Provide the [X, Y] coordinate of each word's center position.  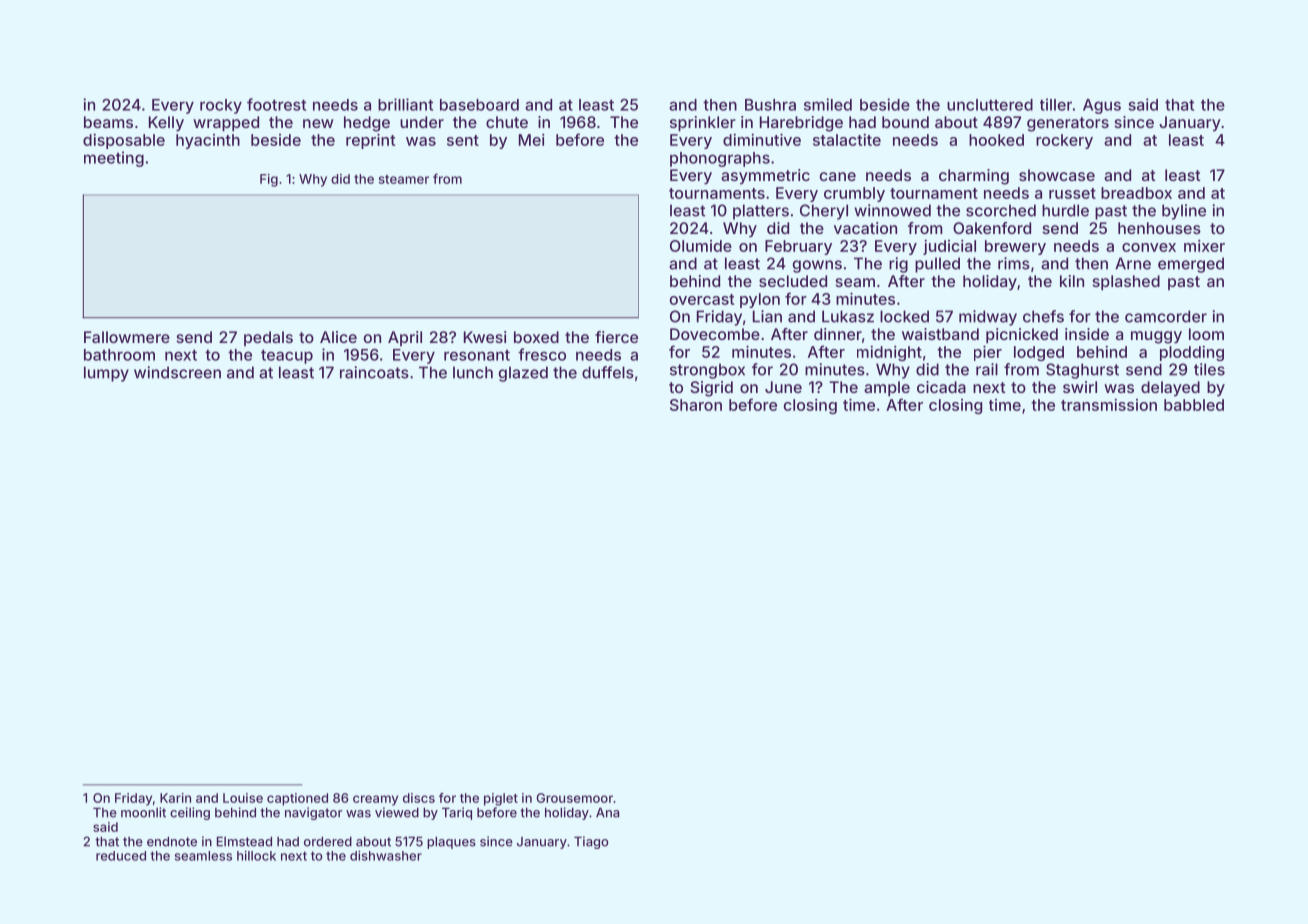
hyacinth [208, 141]
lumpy [106, 374]
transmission [1109, 405]
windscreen [177, 372]
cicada [941, 387]
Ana [607, 813]
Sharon [696, 405]
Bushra [770, 105]
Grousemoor [574, 798]
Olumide [701, 246]
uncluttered [990, 105]
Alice [338, 337]
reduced [121, 856]
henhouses [1159, 228]
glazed [523, 374]
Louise [243, 798]
